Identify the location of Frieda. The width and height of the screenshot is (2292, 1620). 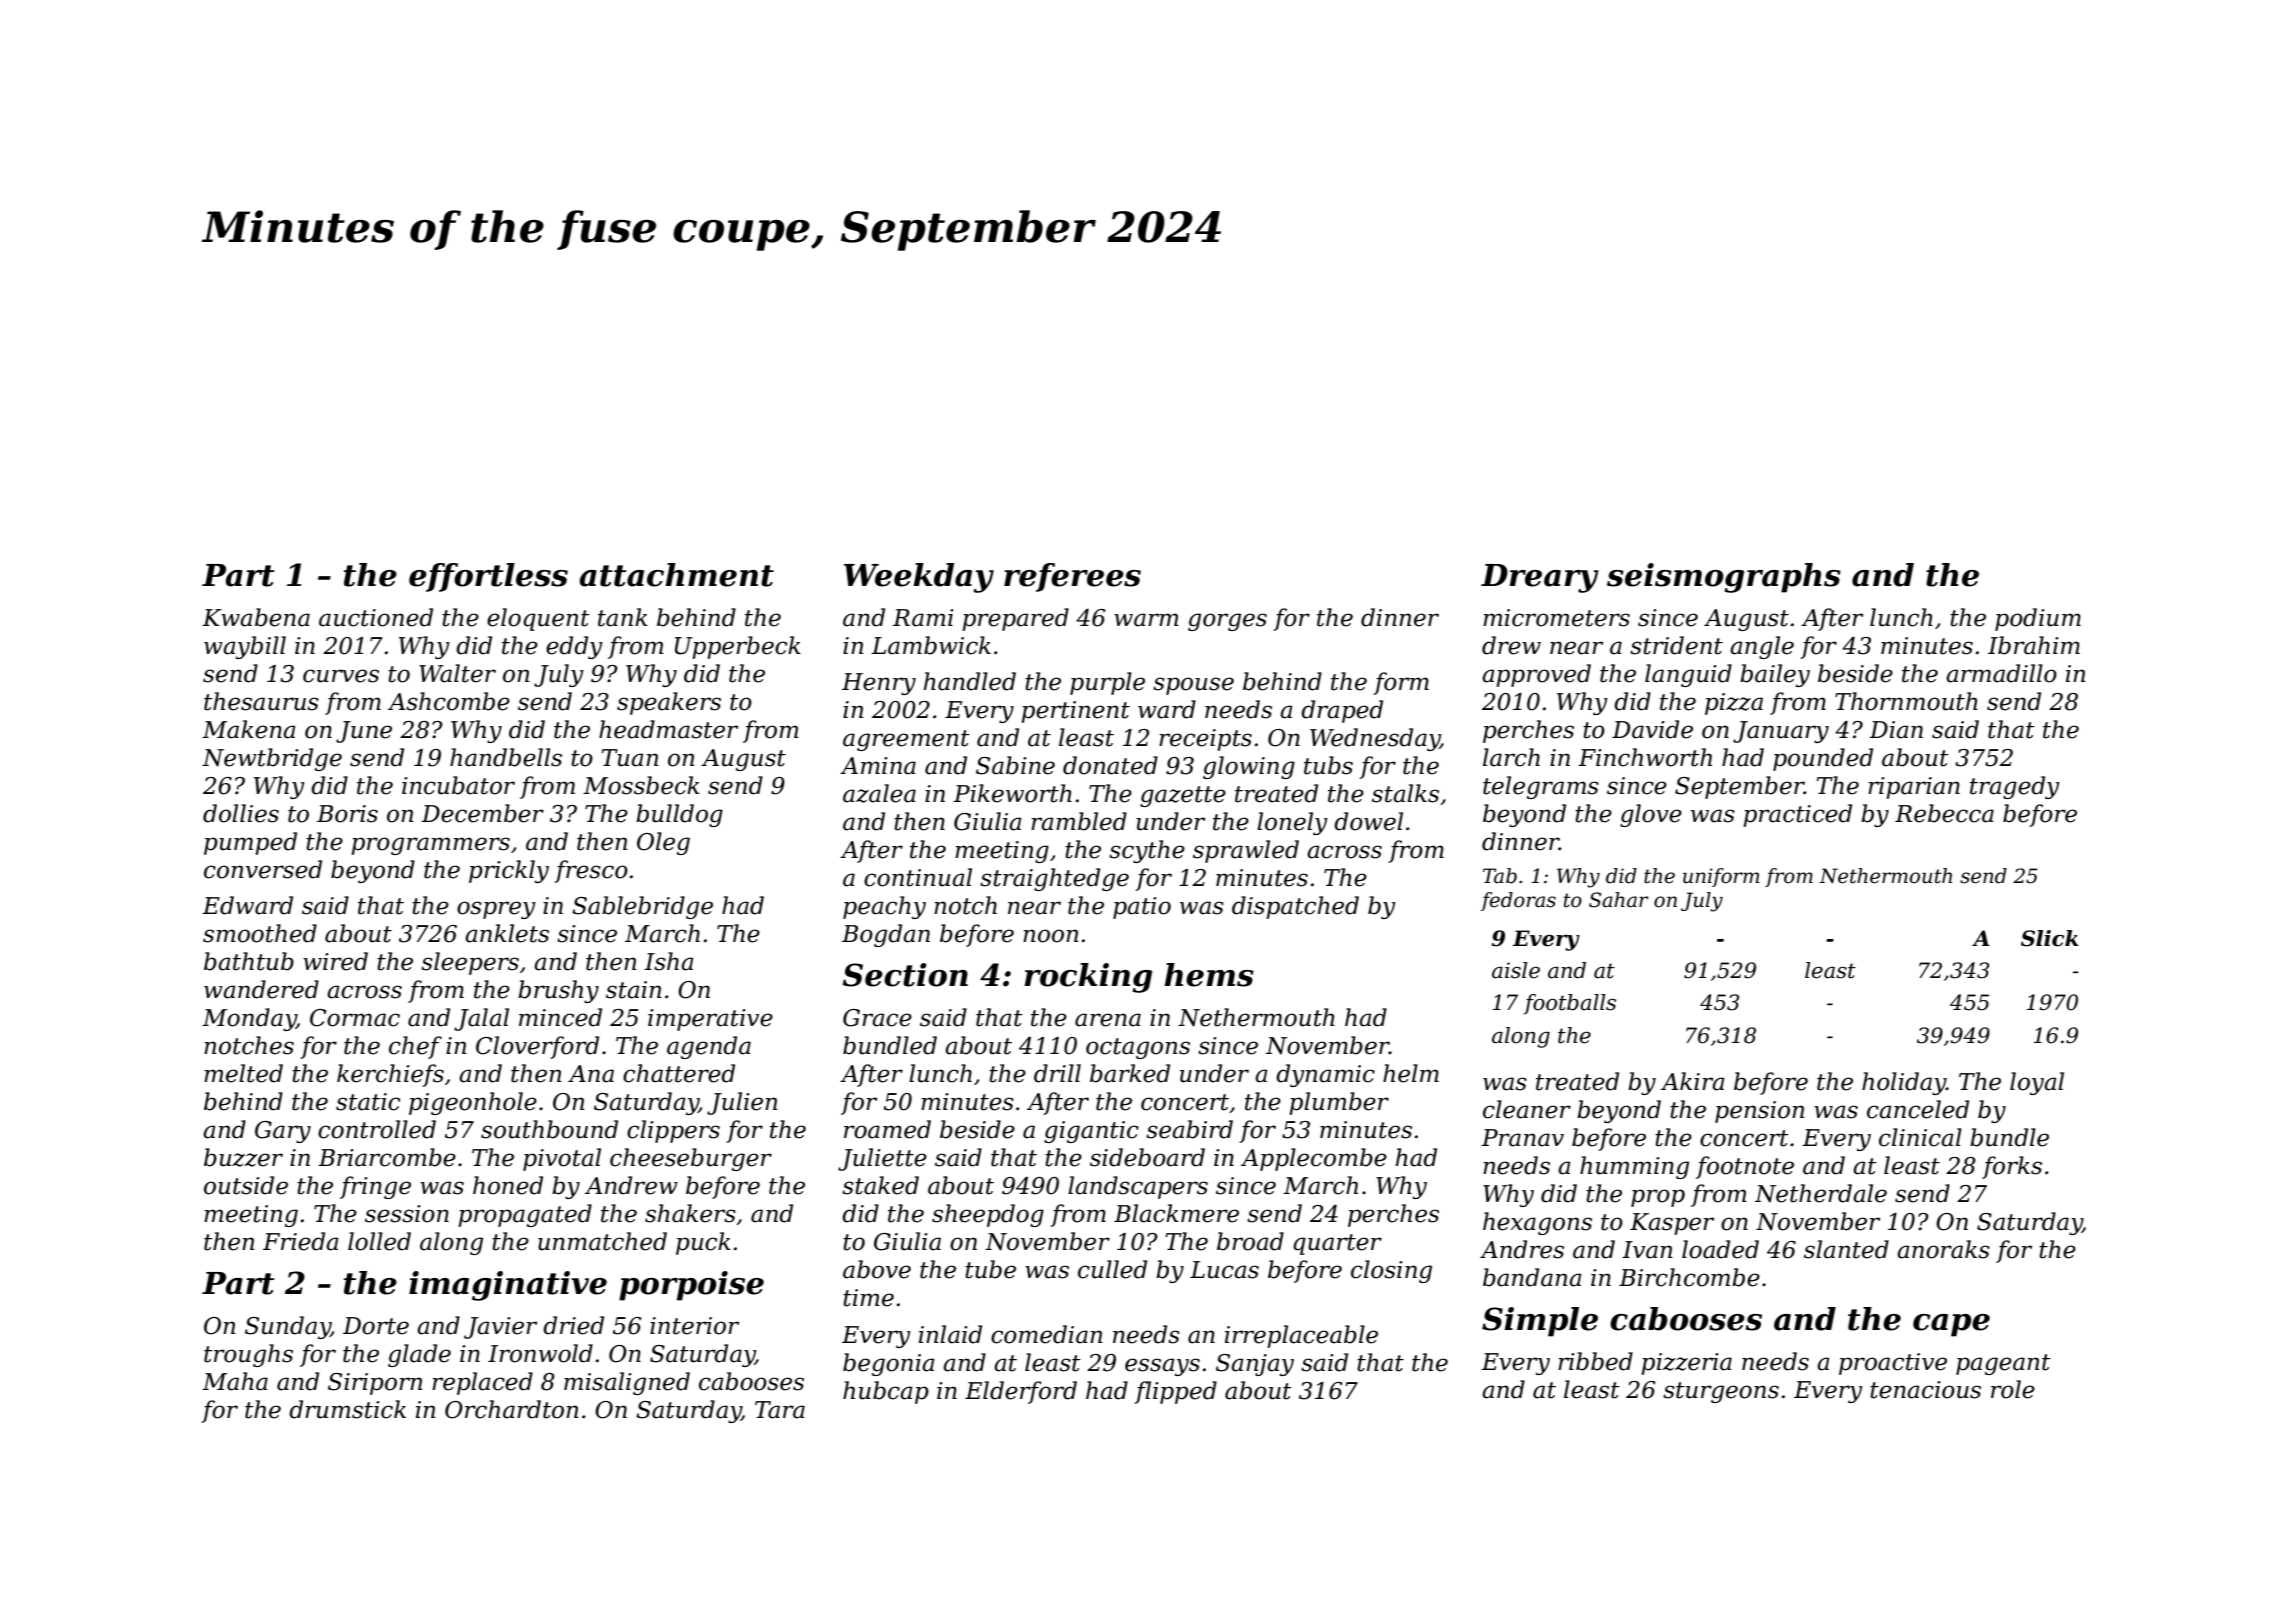
(301, 1241).
